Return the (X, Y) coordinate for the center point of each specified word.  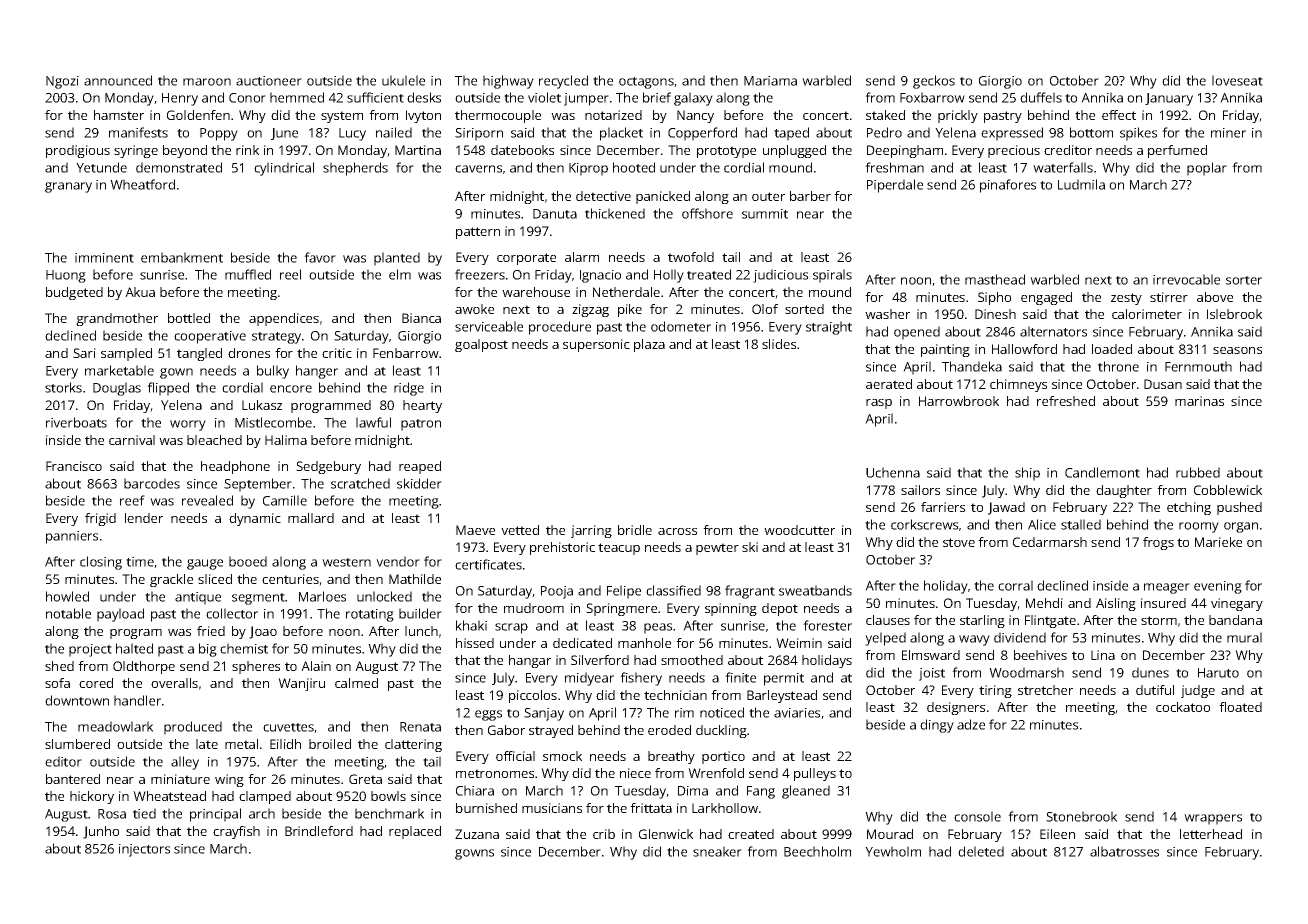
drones (249, 353)
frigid (100, 519)
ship (1027, 474)
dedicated (582, 643)
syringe (136, 151)
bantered (73, 779)
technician (675, 695)
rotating (370, 615)
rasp (879, 404)
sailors (920, 490)
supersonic (596, 345)
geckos (934, 82)
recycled (563, 82)
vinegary (1237, 604)
